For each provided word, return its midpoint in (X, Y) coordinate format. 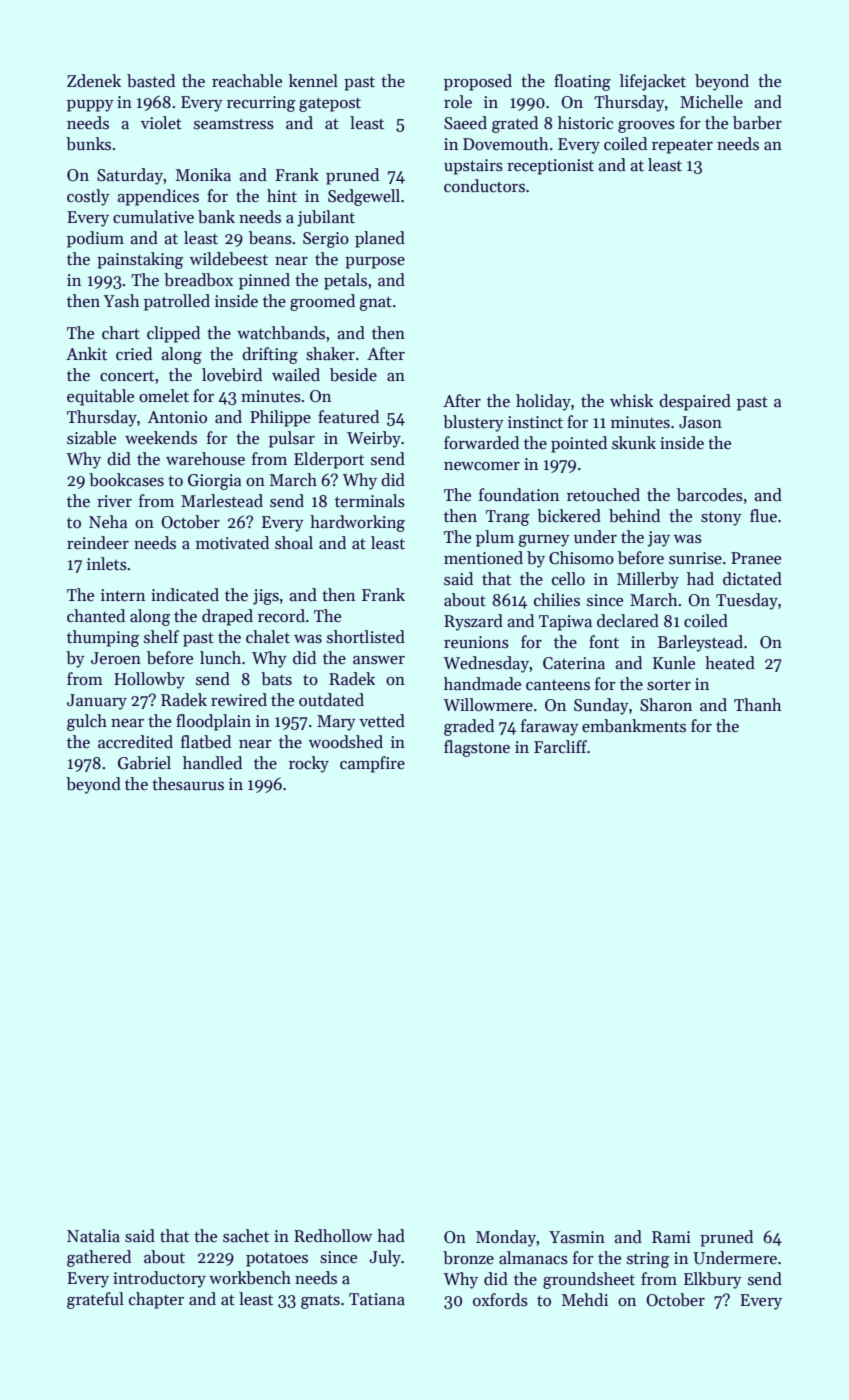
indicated (185, 595)
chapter (156, 1300)
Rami (671, 1237)
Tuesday (747, 601)
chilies (557, 600)
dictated (752, 579)
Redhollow (333, 1236)
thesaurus (188, 784)
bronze (468, 1258)
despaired (695, 402)
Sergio (326, 240)
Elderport (329, 460)
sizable (91, 438)
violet (161, 123)
